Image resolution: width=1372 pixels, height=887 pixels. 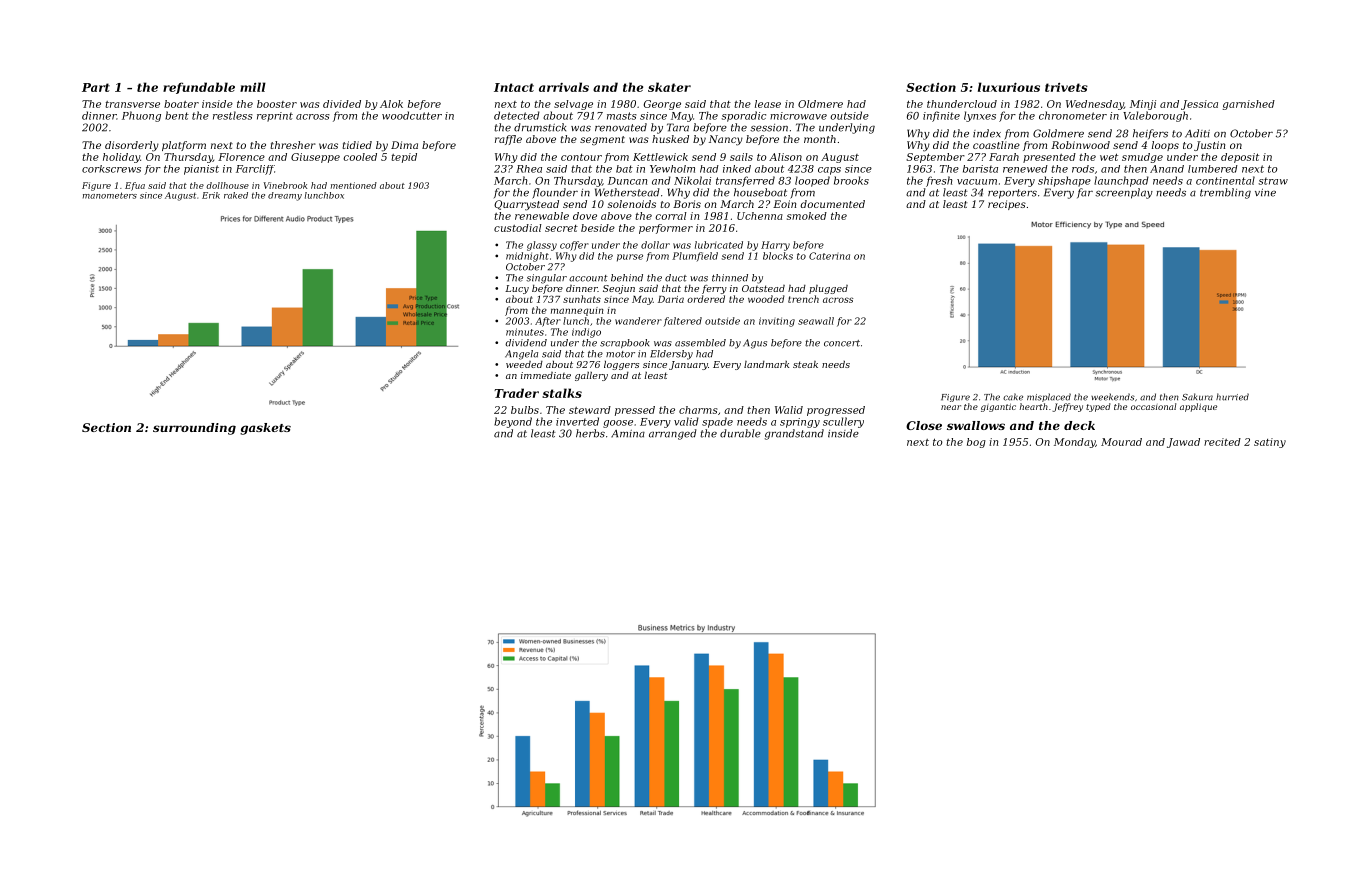 I want to click on concert, so click(x=842, y=343).
